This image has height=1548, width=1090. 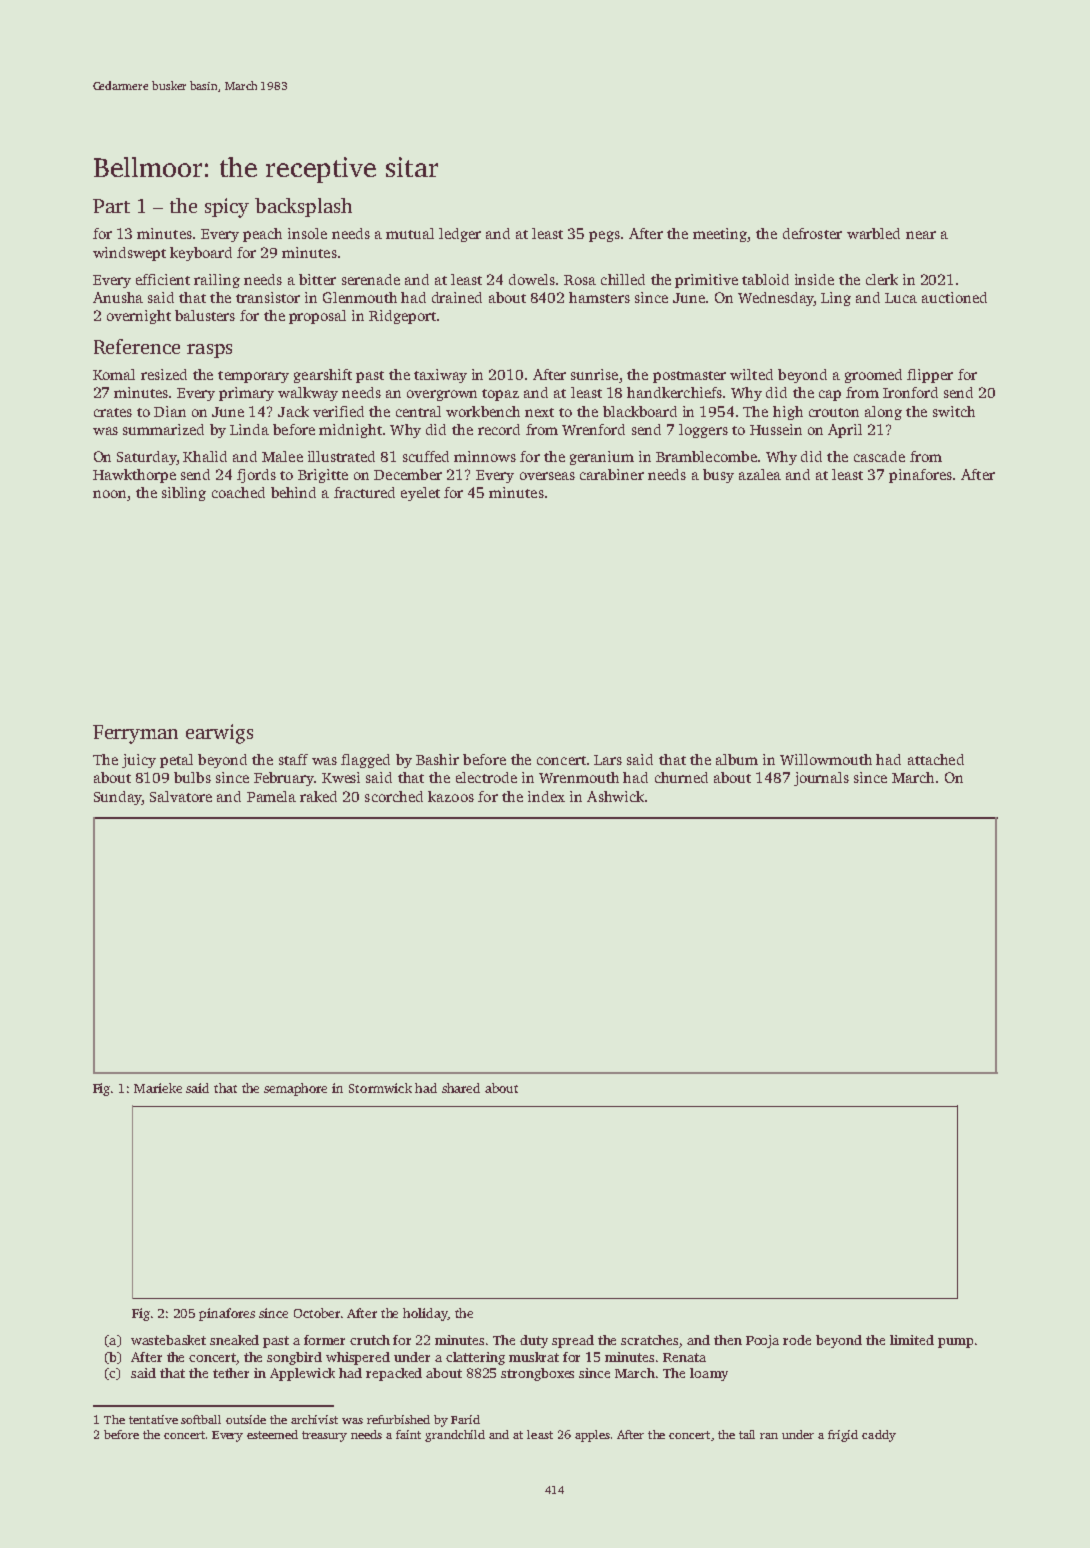 I want to click on October, so click(x=317, y=1313).
